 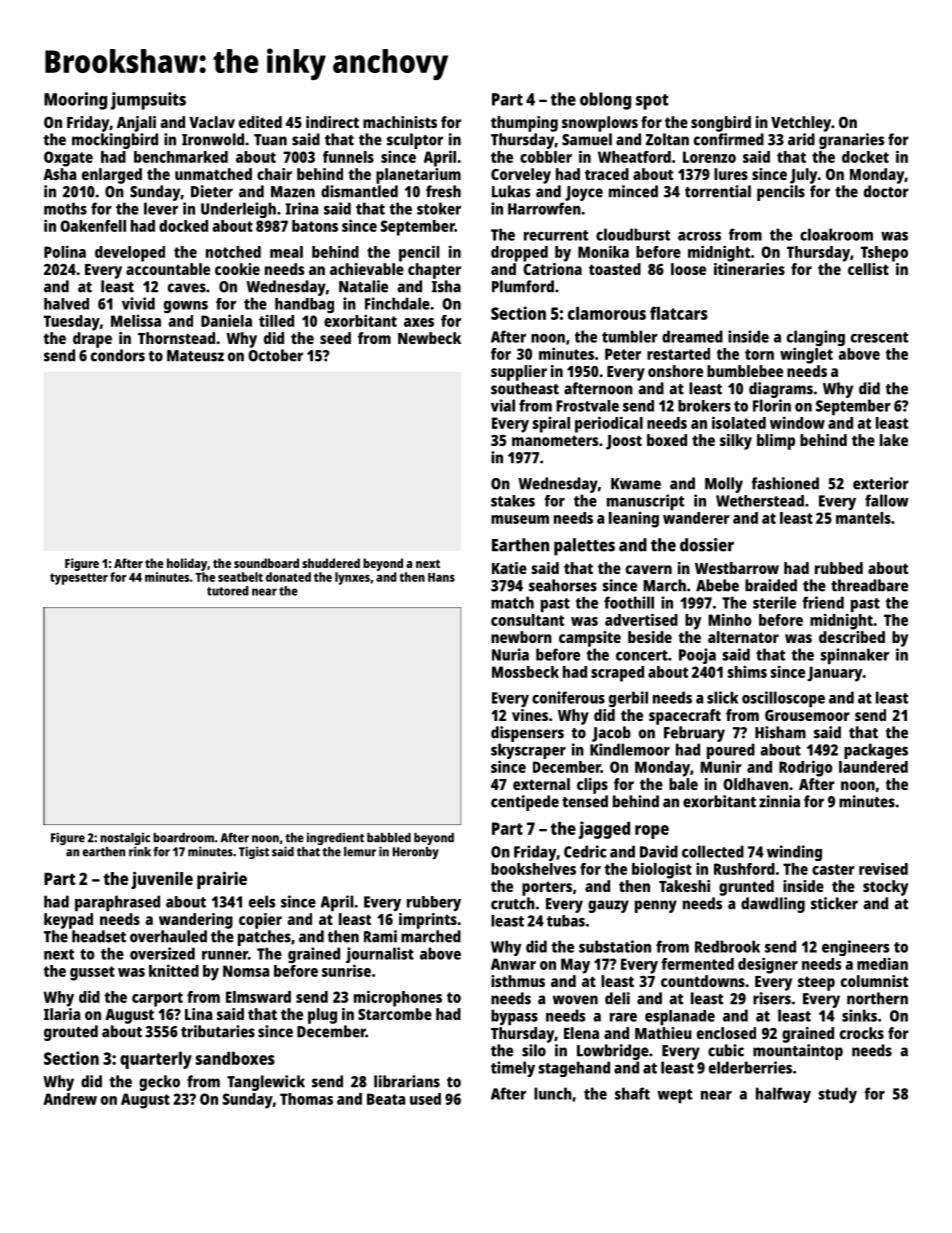 I want to click on crescent, so click(x=879, y=337).
